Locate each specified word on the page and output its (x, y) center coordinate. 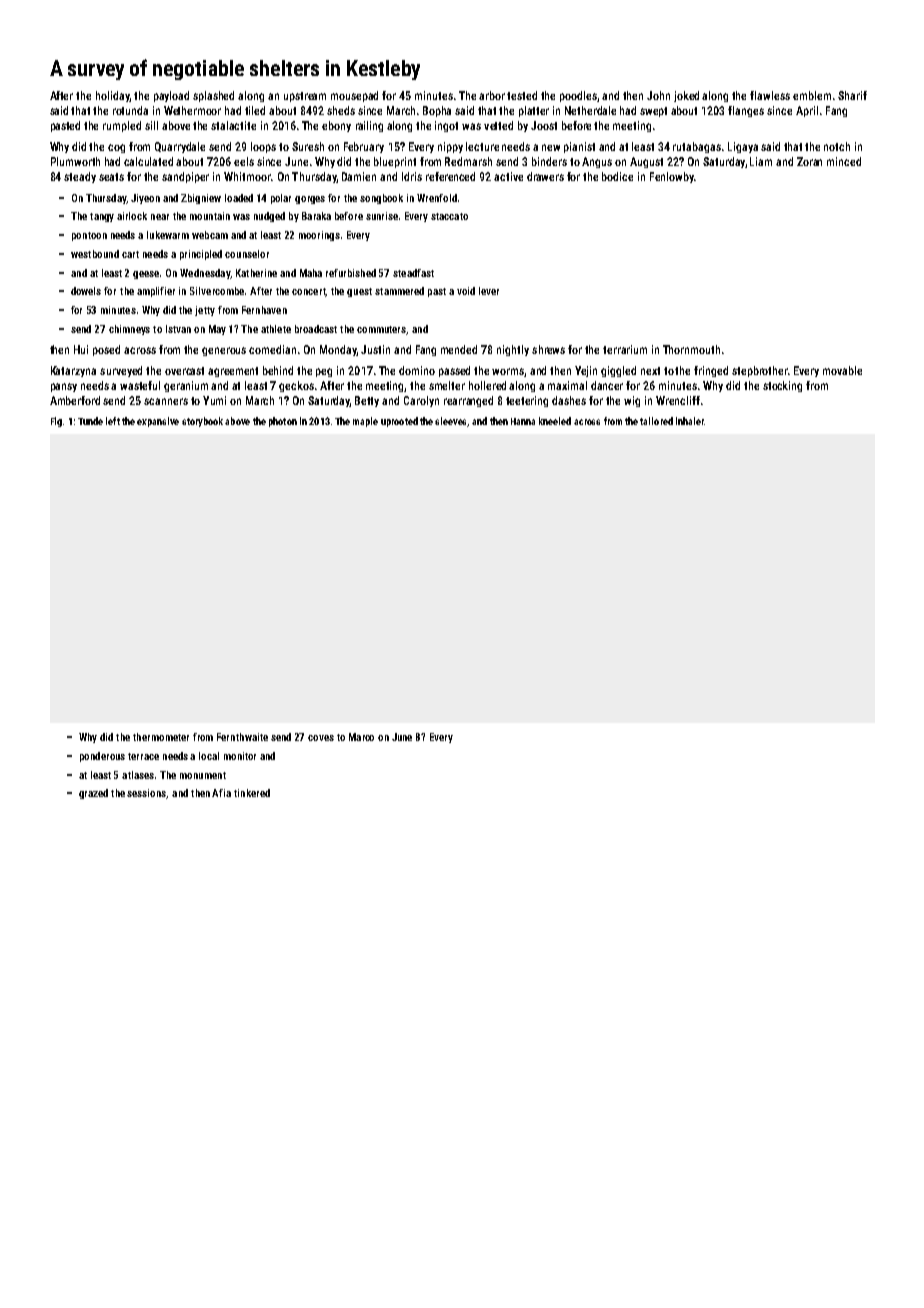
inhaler (690, 421)
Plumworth (75, 161)
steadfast (413, 273)
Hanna (523, 421)
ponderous (102, 757)
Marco (361, 737)
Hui (81, 349)
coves (321, 738)
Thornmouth (691, 349)
